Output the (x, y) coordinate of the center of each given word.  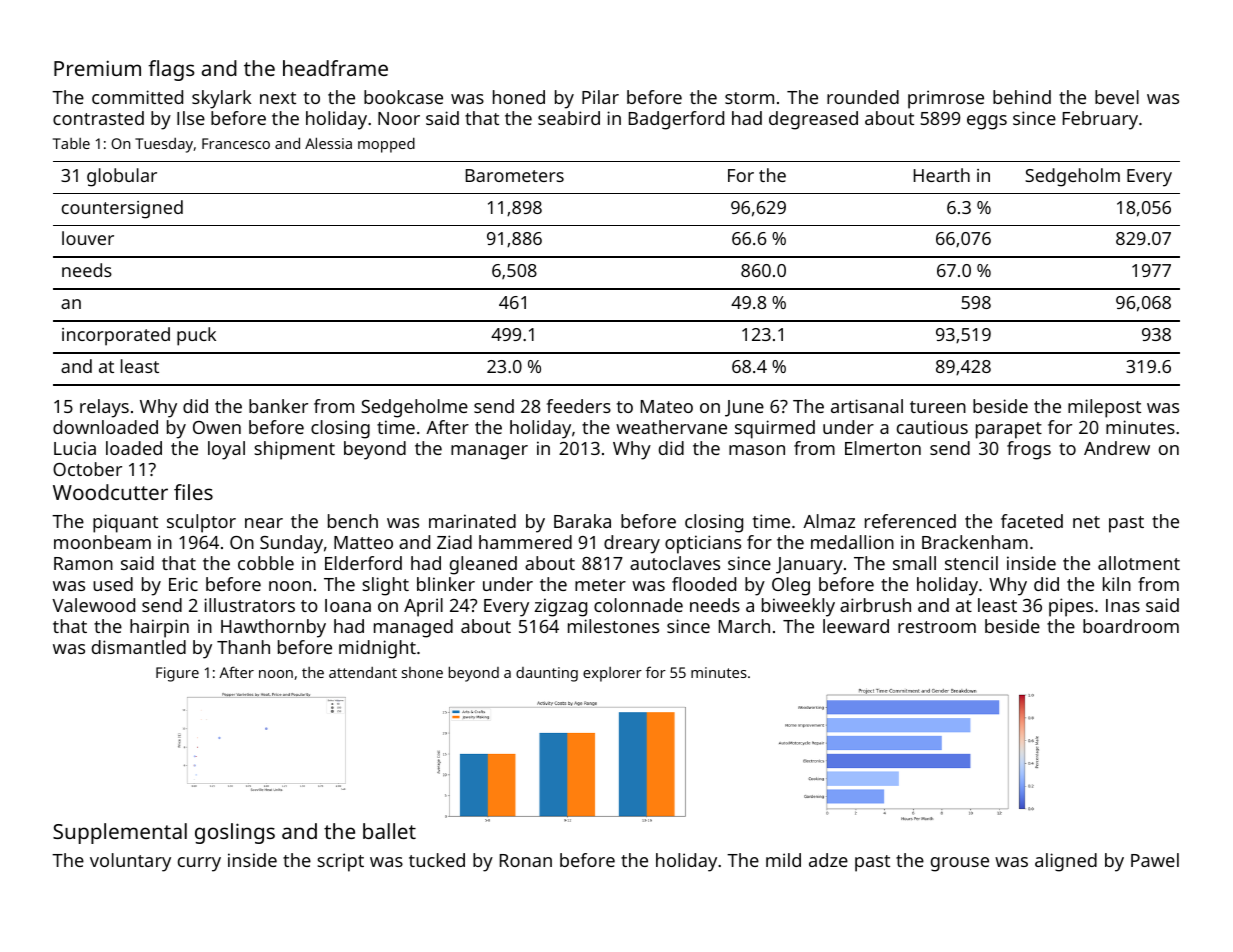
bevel (1117, 97)
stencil (971, 563)
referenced (910, 521)
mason (757, 450)
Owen (217, 427)
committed (137, 97)
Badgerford (676, 120)
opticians (703, 544)
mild (783, 860)
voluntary (130, 862)
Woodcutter (110, 492)
